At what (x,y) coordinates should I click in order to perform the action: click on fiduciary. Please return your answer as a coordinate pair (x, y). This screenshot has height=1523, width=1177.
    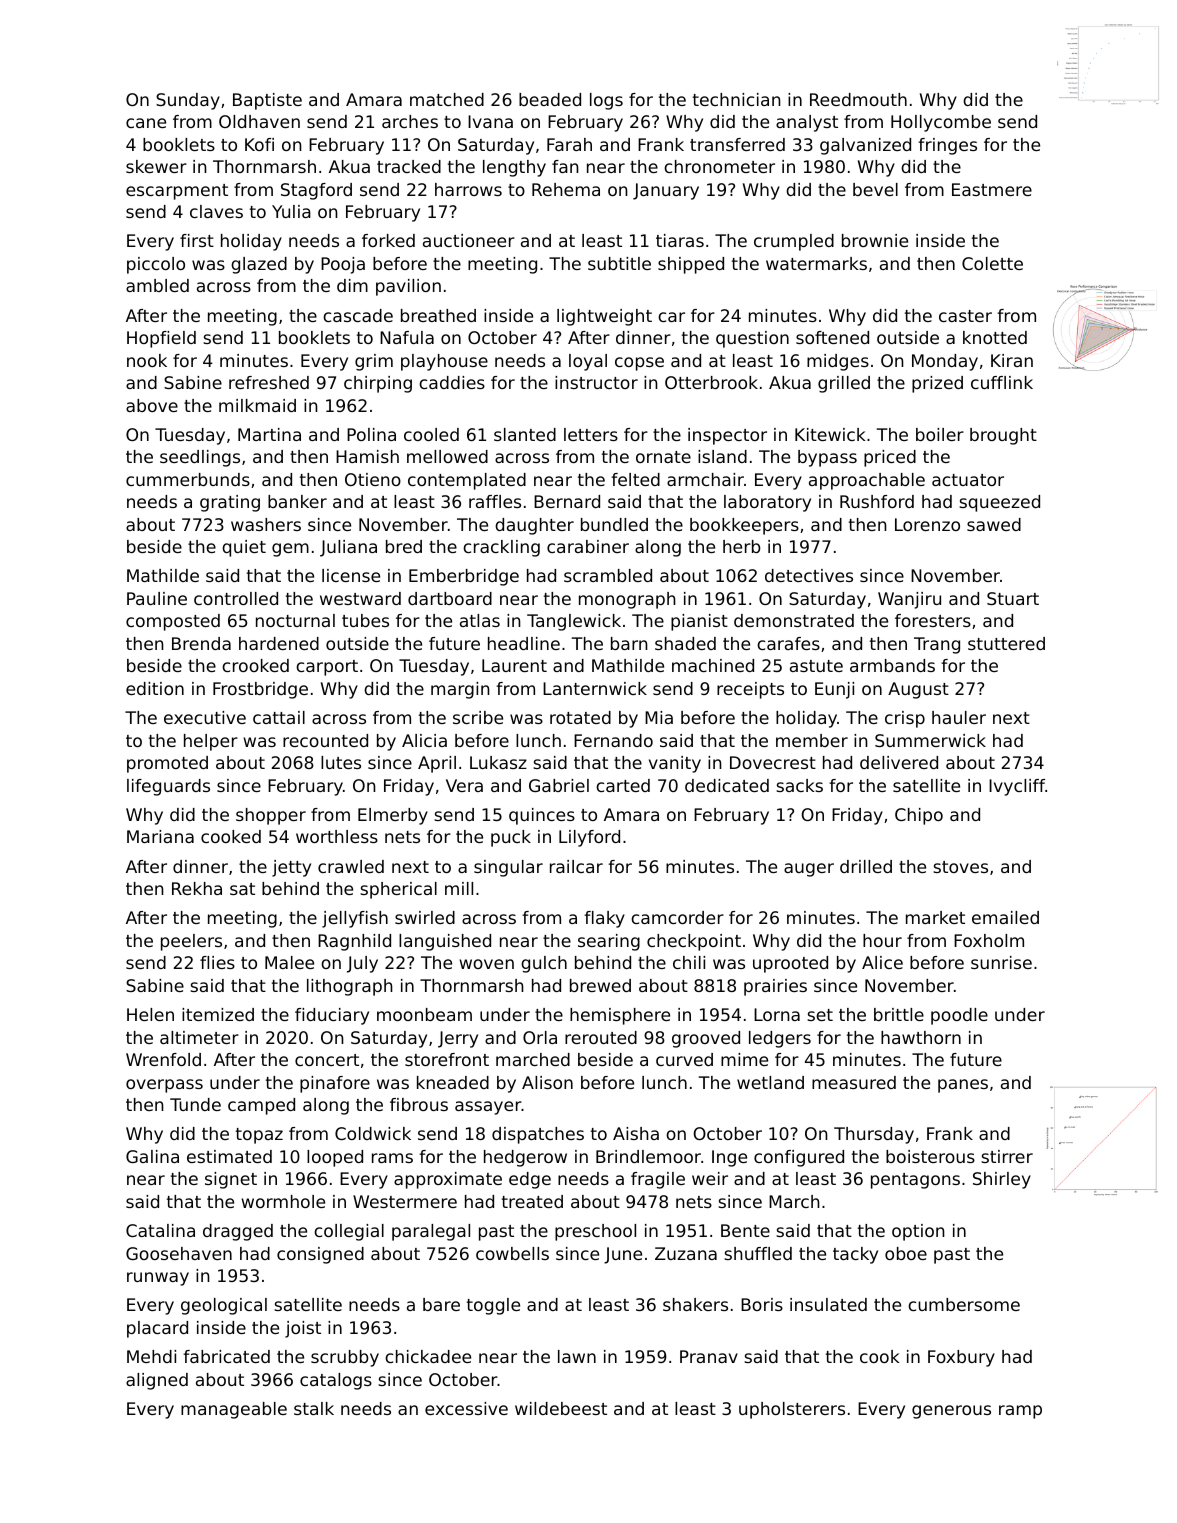
    Looking at the image, I should click on (332, 1016).
